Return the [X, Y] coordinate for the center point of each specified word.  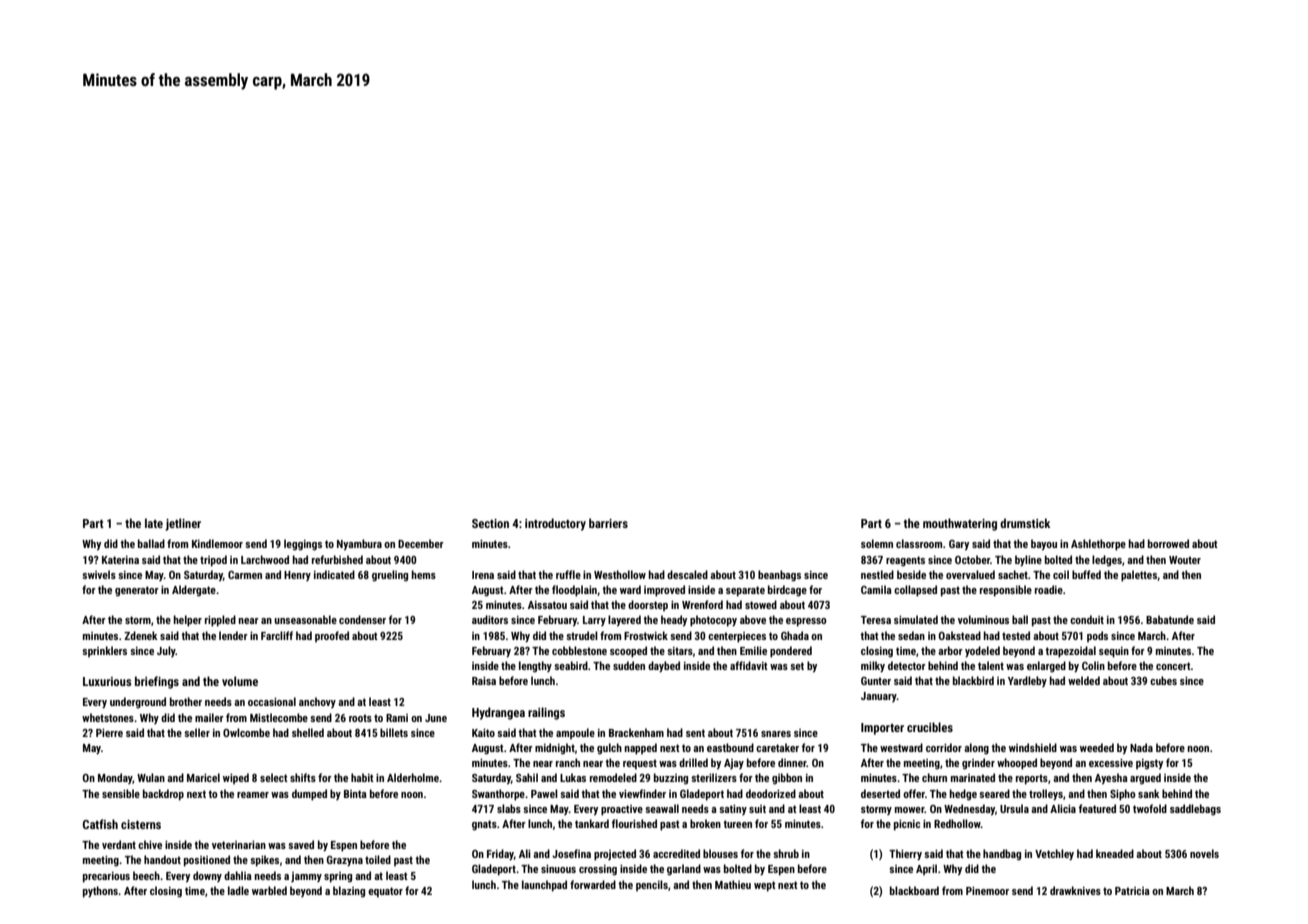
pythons [100, 892]
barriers [608, 523]
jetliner [183, 524]
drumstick [1025, 523]
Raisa [484, 681]
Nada [1141, 747]
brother [186, 701]
